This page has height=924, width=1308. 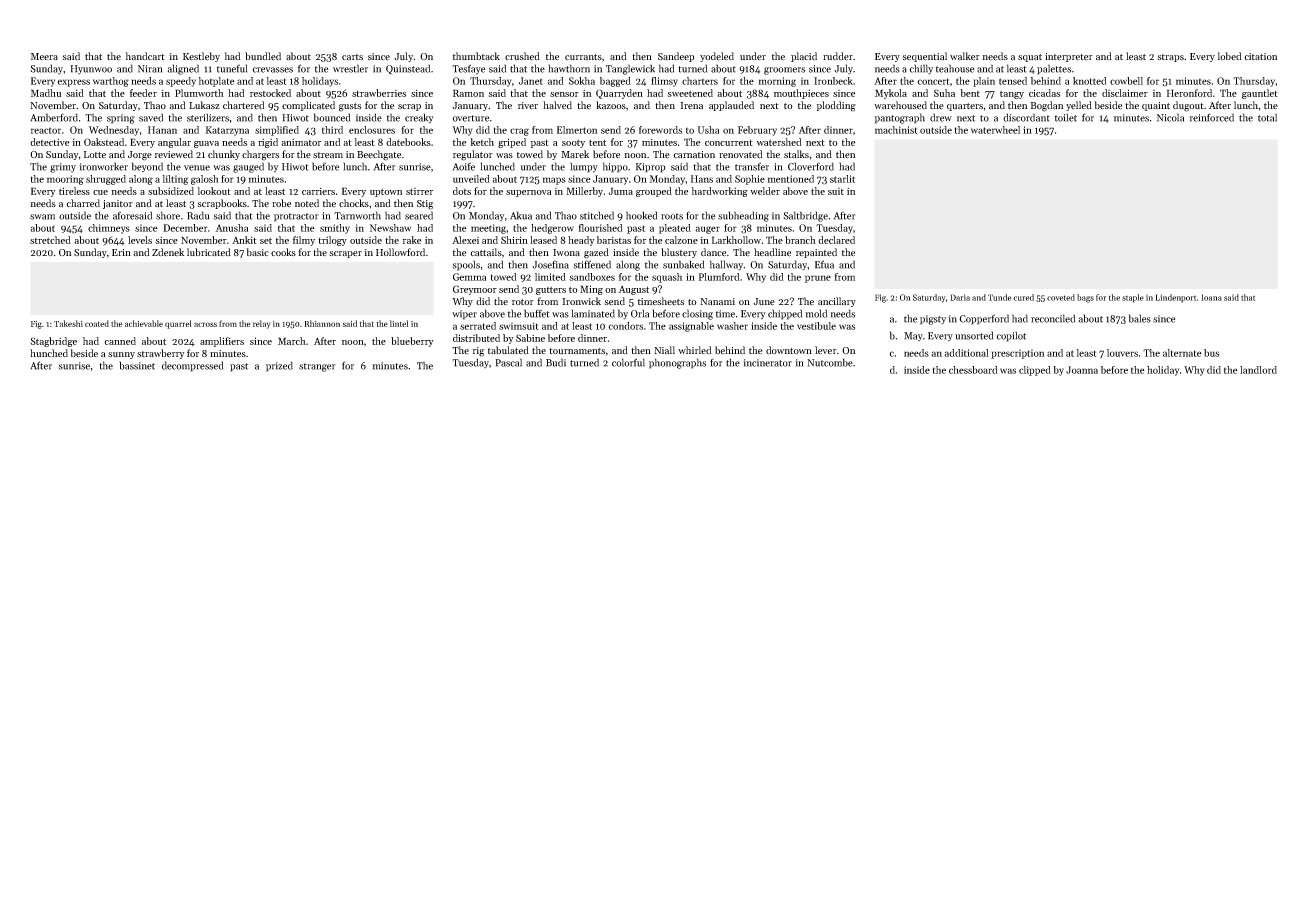 I want to click on straps, so click(x=1171, y=58).
